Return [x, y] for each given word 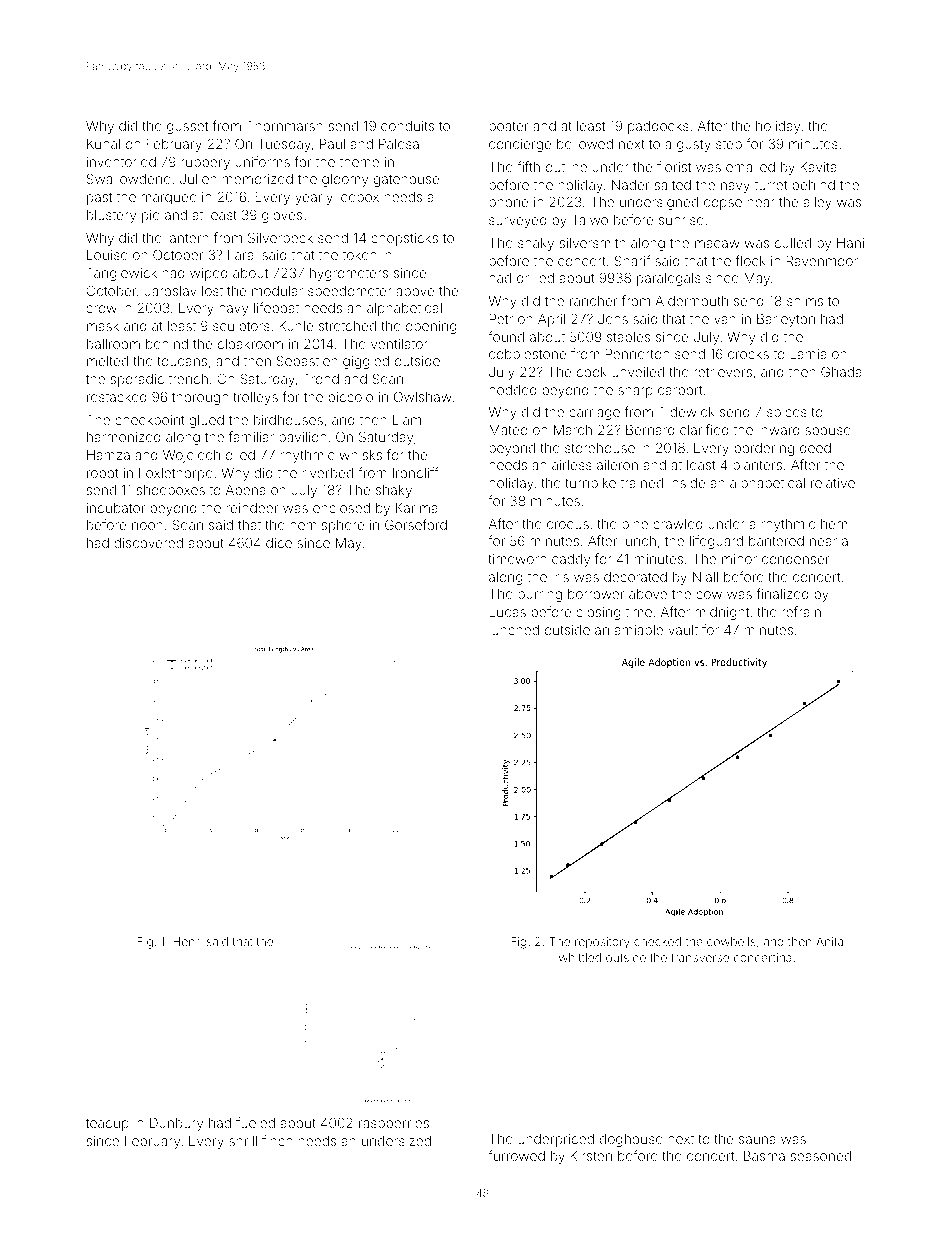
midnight [722, 613]
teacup [107, 1124]
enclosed [341, 508]
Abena [246, 490]
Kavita [818, 167]
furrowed [516, 1155]
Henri [187, 941]
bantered [776, 541]
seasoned [821, 1156]
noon [147, 526]
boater [509, 126]
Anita [829, 941]
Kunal [103, 144]
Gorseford [416, 524]
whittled [580, 957]
